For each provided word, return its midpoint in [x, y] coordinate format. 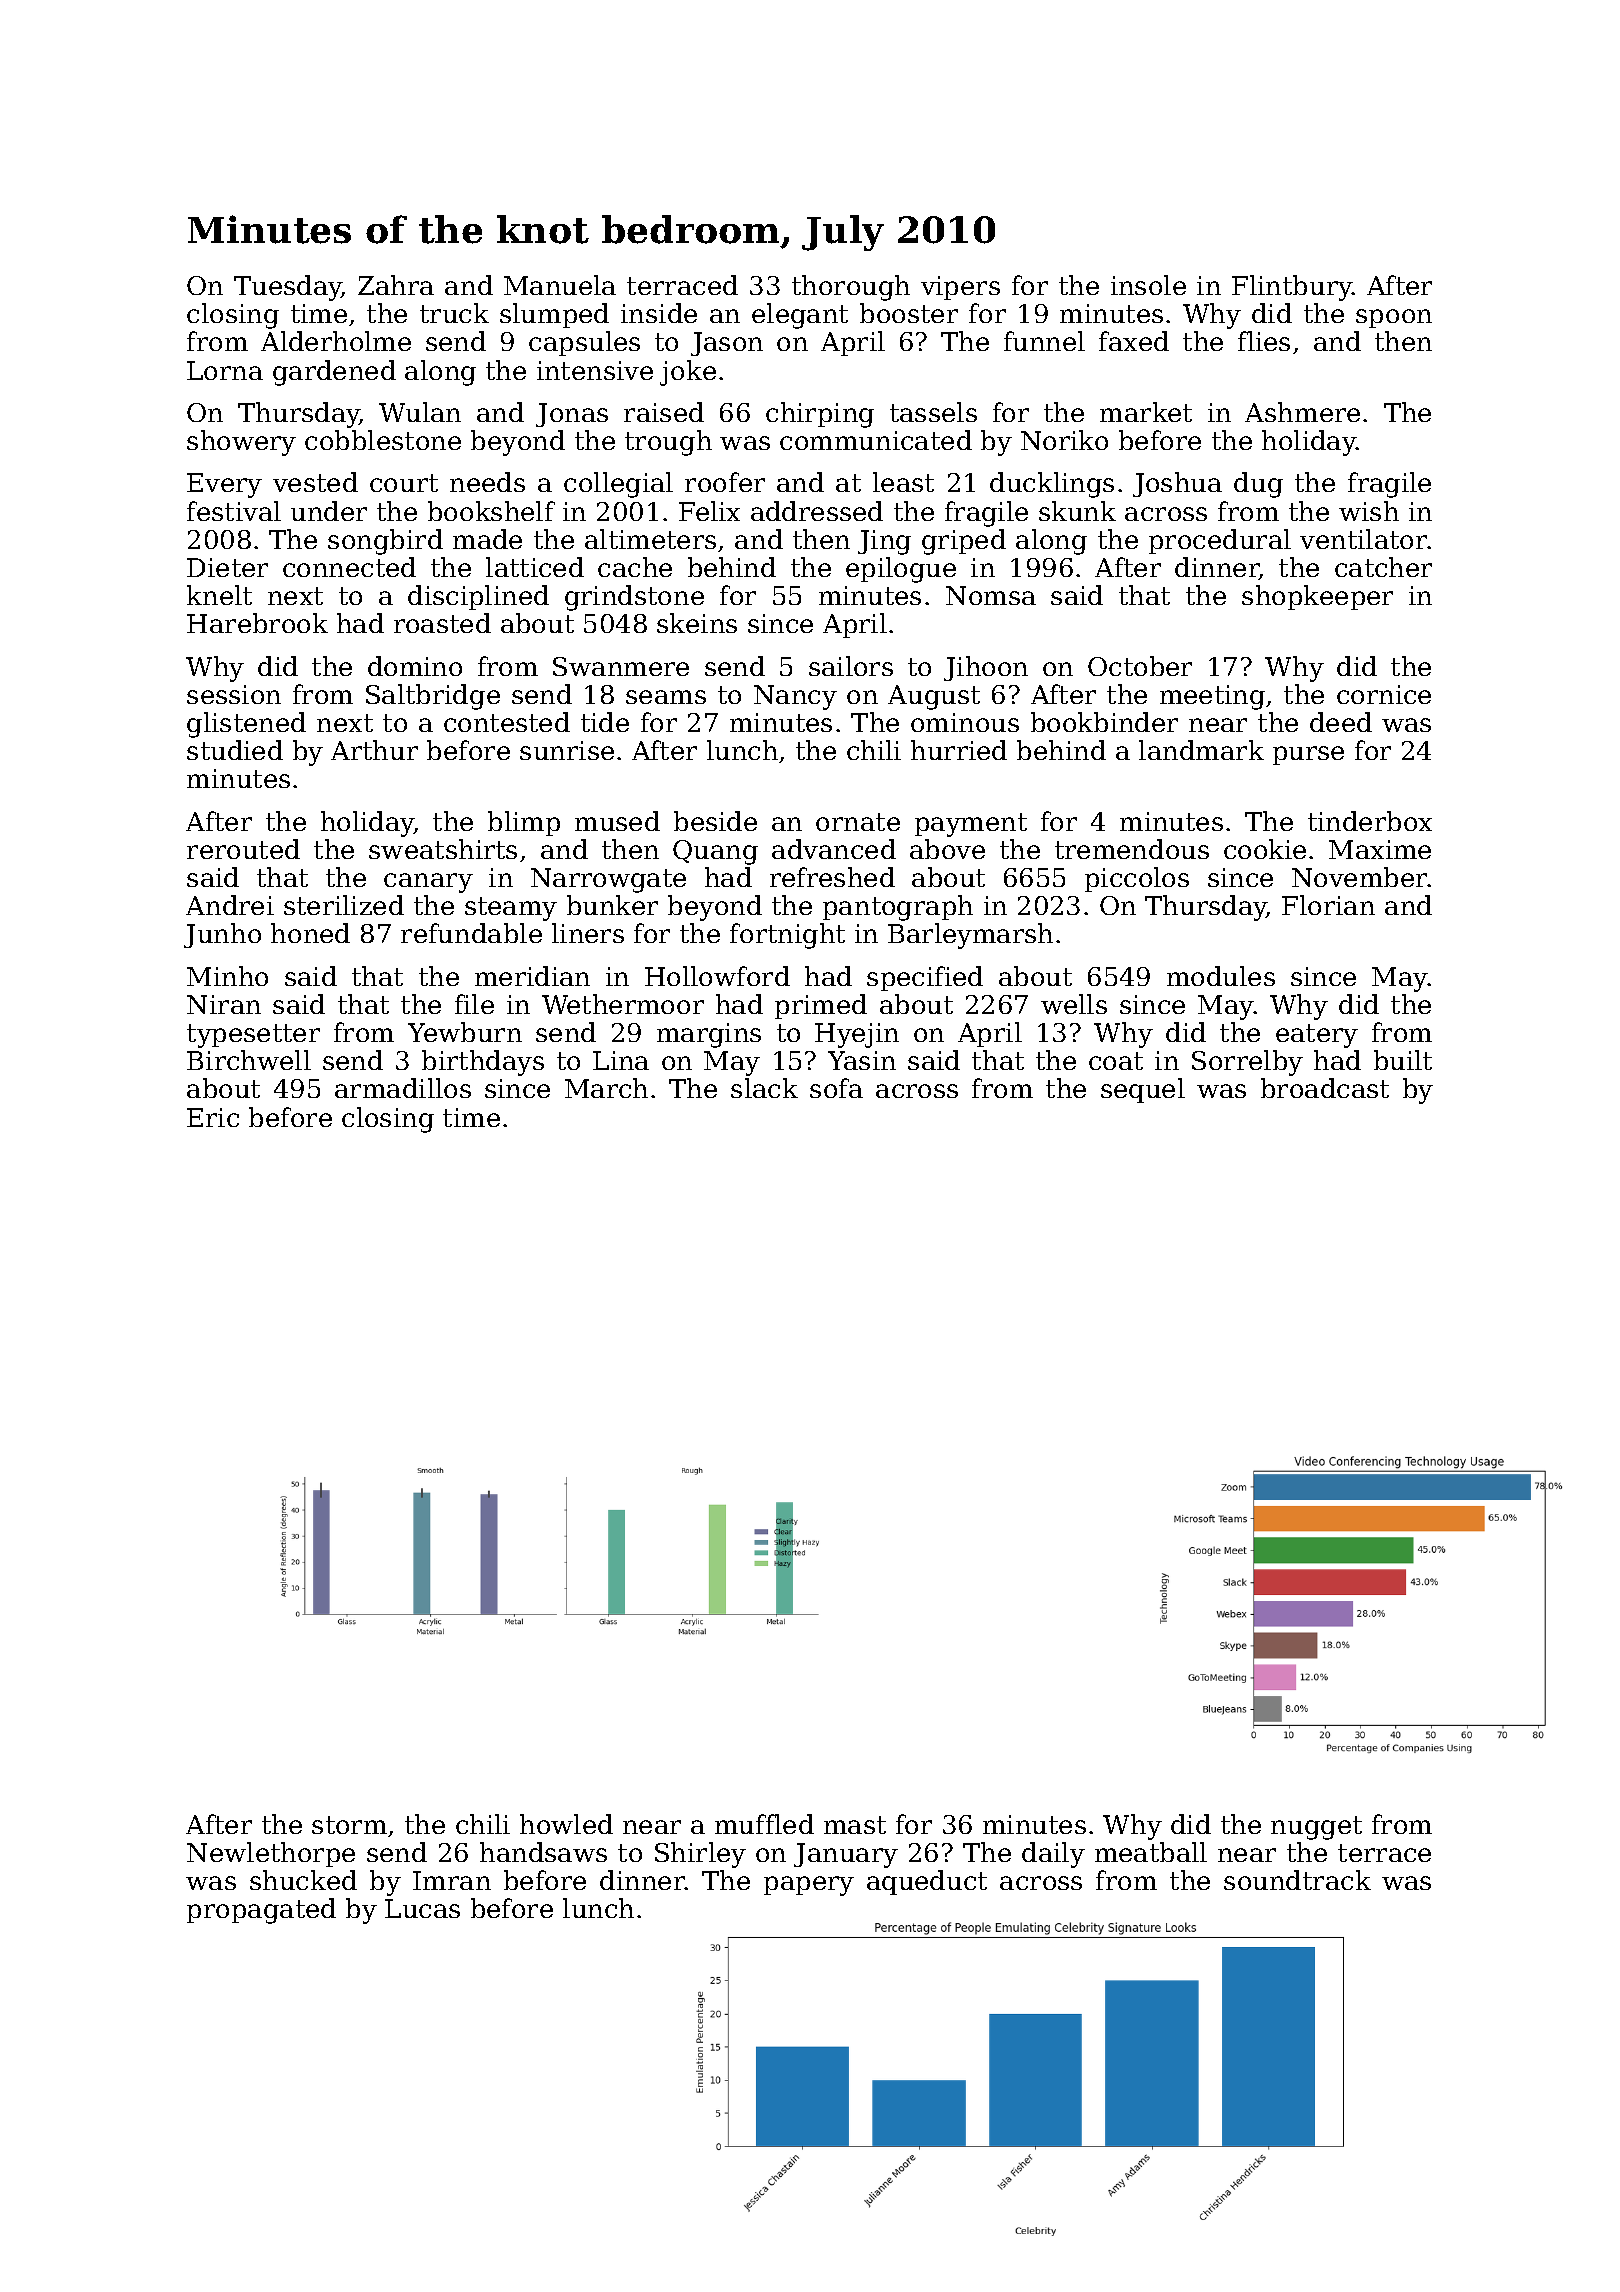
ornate [858, 822]
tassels [933, 412]
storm [349, 1825]
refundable [471, 933]
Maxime [1380, 849]
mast [855, 1825]
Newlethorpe [271, 1854]
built [1403, 1060]
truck [454, 313]
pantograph [898, 908]
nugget [1316, 1828]
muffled [764, 1824]
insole [1148, 285]
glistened [246, 725]
